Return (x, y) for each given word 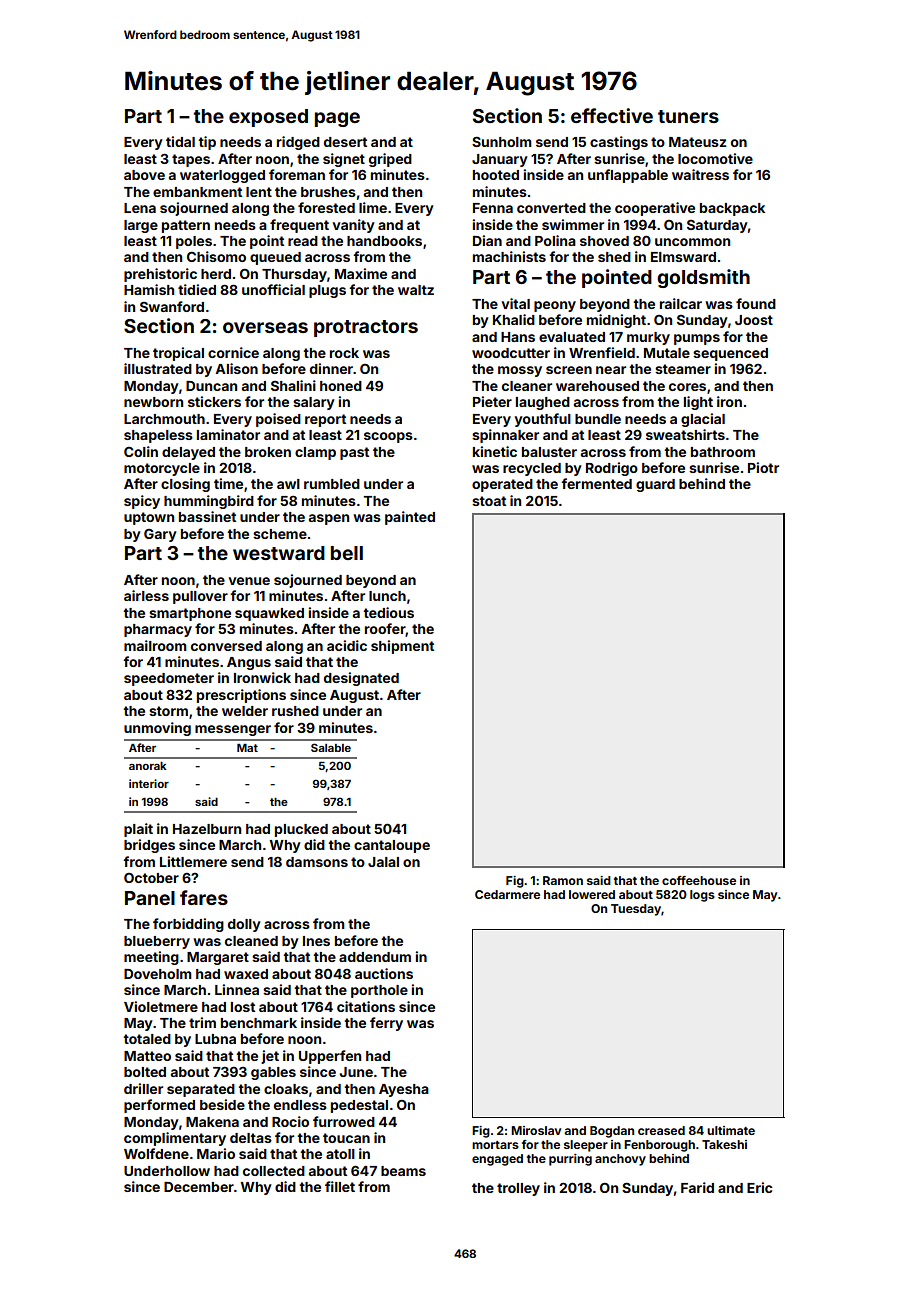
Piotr (763, 467)
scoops (388, 437)
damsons (317, 862)
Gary (160, 535)
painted (410, 518)
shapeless (158, 436)
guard (655, 485)
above (144, 175)
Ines (316, 941)
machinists (509, 256)
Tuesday (636, 910)
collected (274, 1171)
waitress (700, 174)
